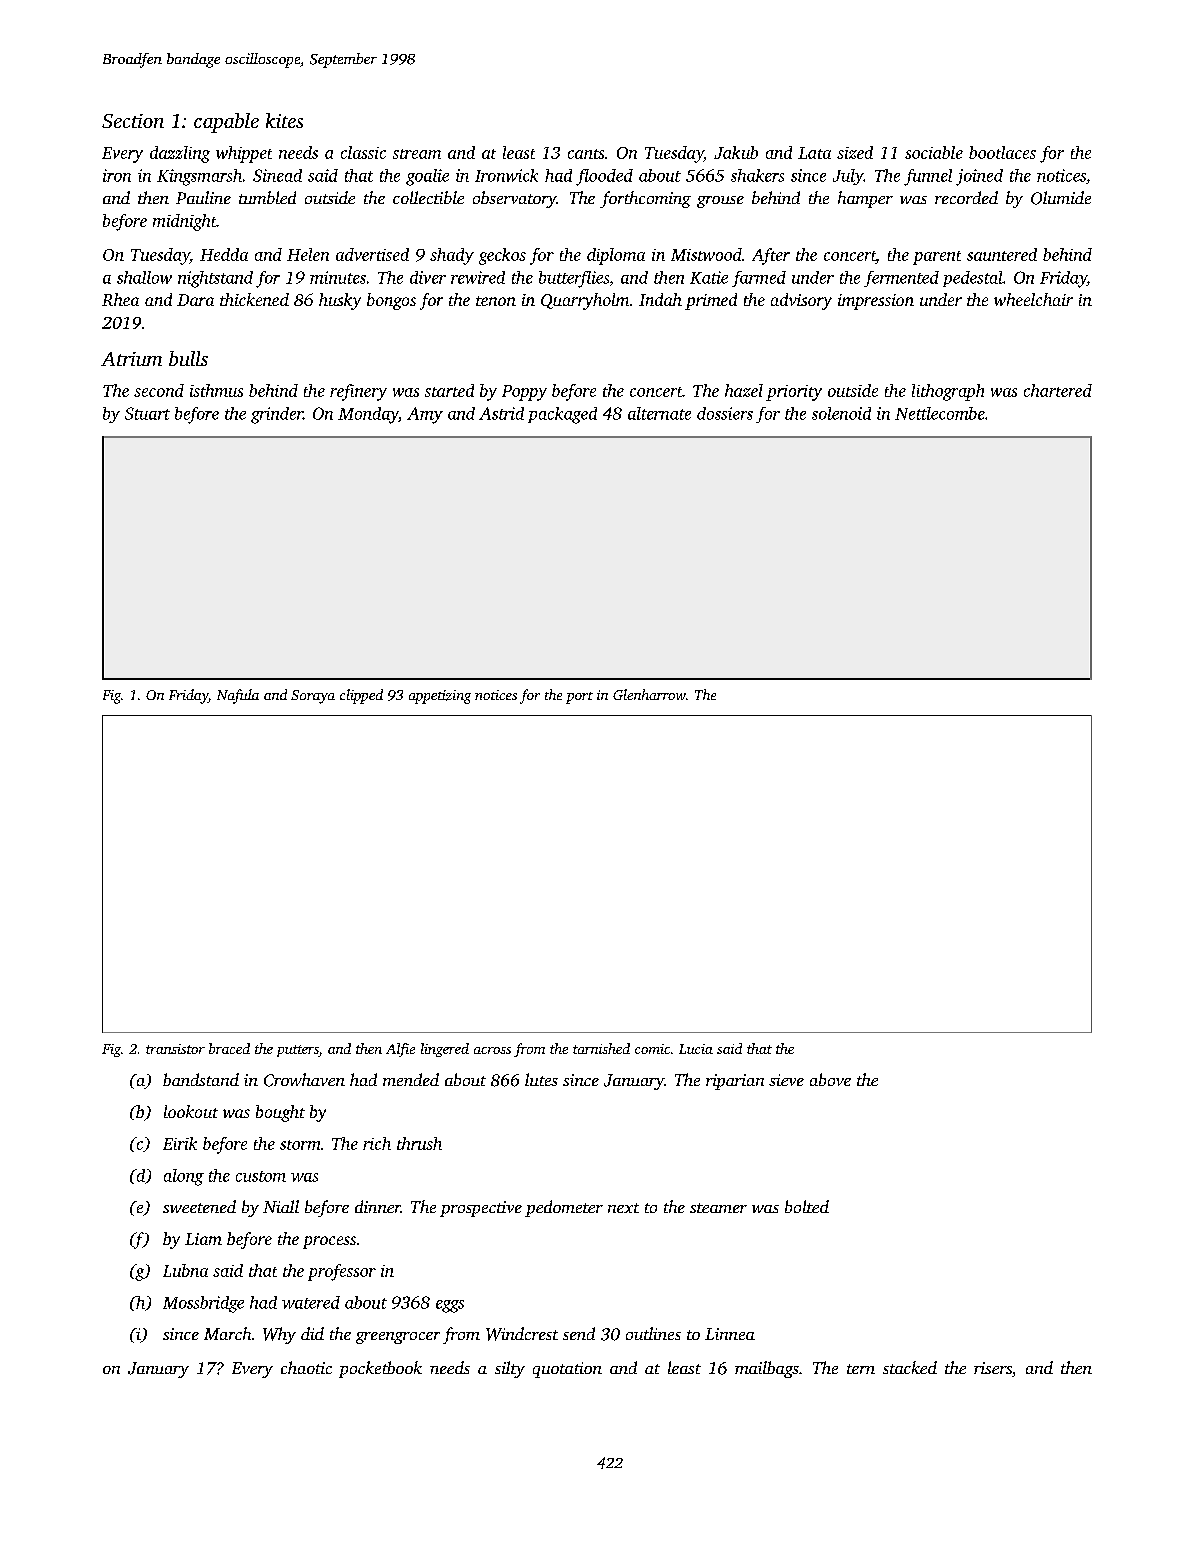 This screenshot has height=1546, width=1194. I want to click on cants, so click(586, 154).
